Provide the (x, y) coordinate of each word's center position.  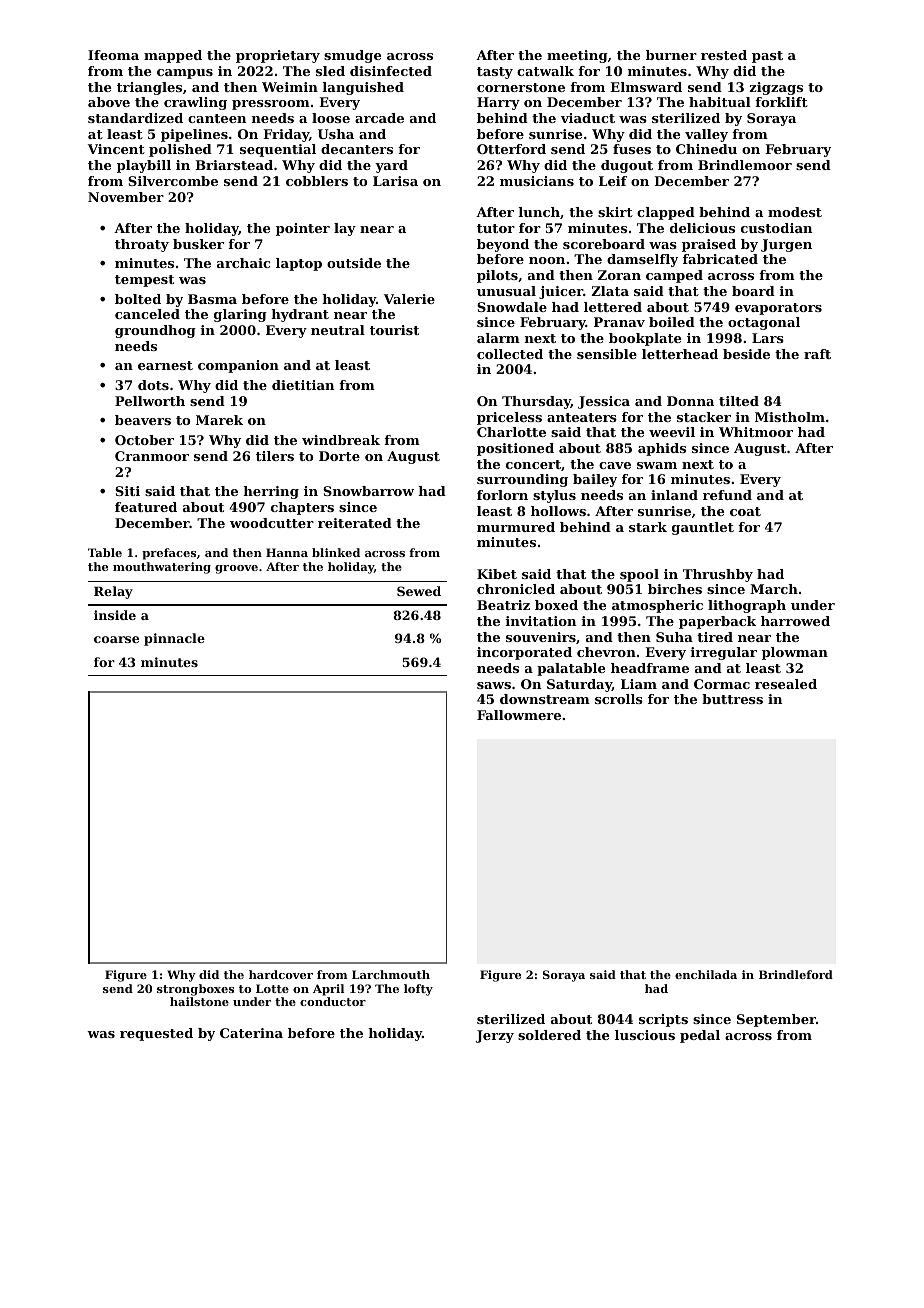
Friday (286, 135)
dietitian (303, 385)
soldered (549, 1035)
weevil (672, 432)
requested (156, 1034)
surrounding (522, 480)
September (776, 1020)
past (767, 57)
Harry (498, 103)
